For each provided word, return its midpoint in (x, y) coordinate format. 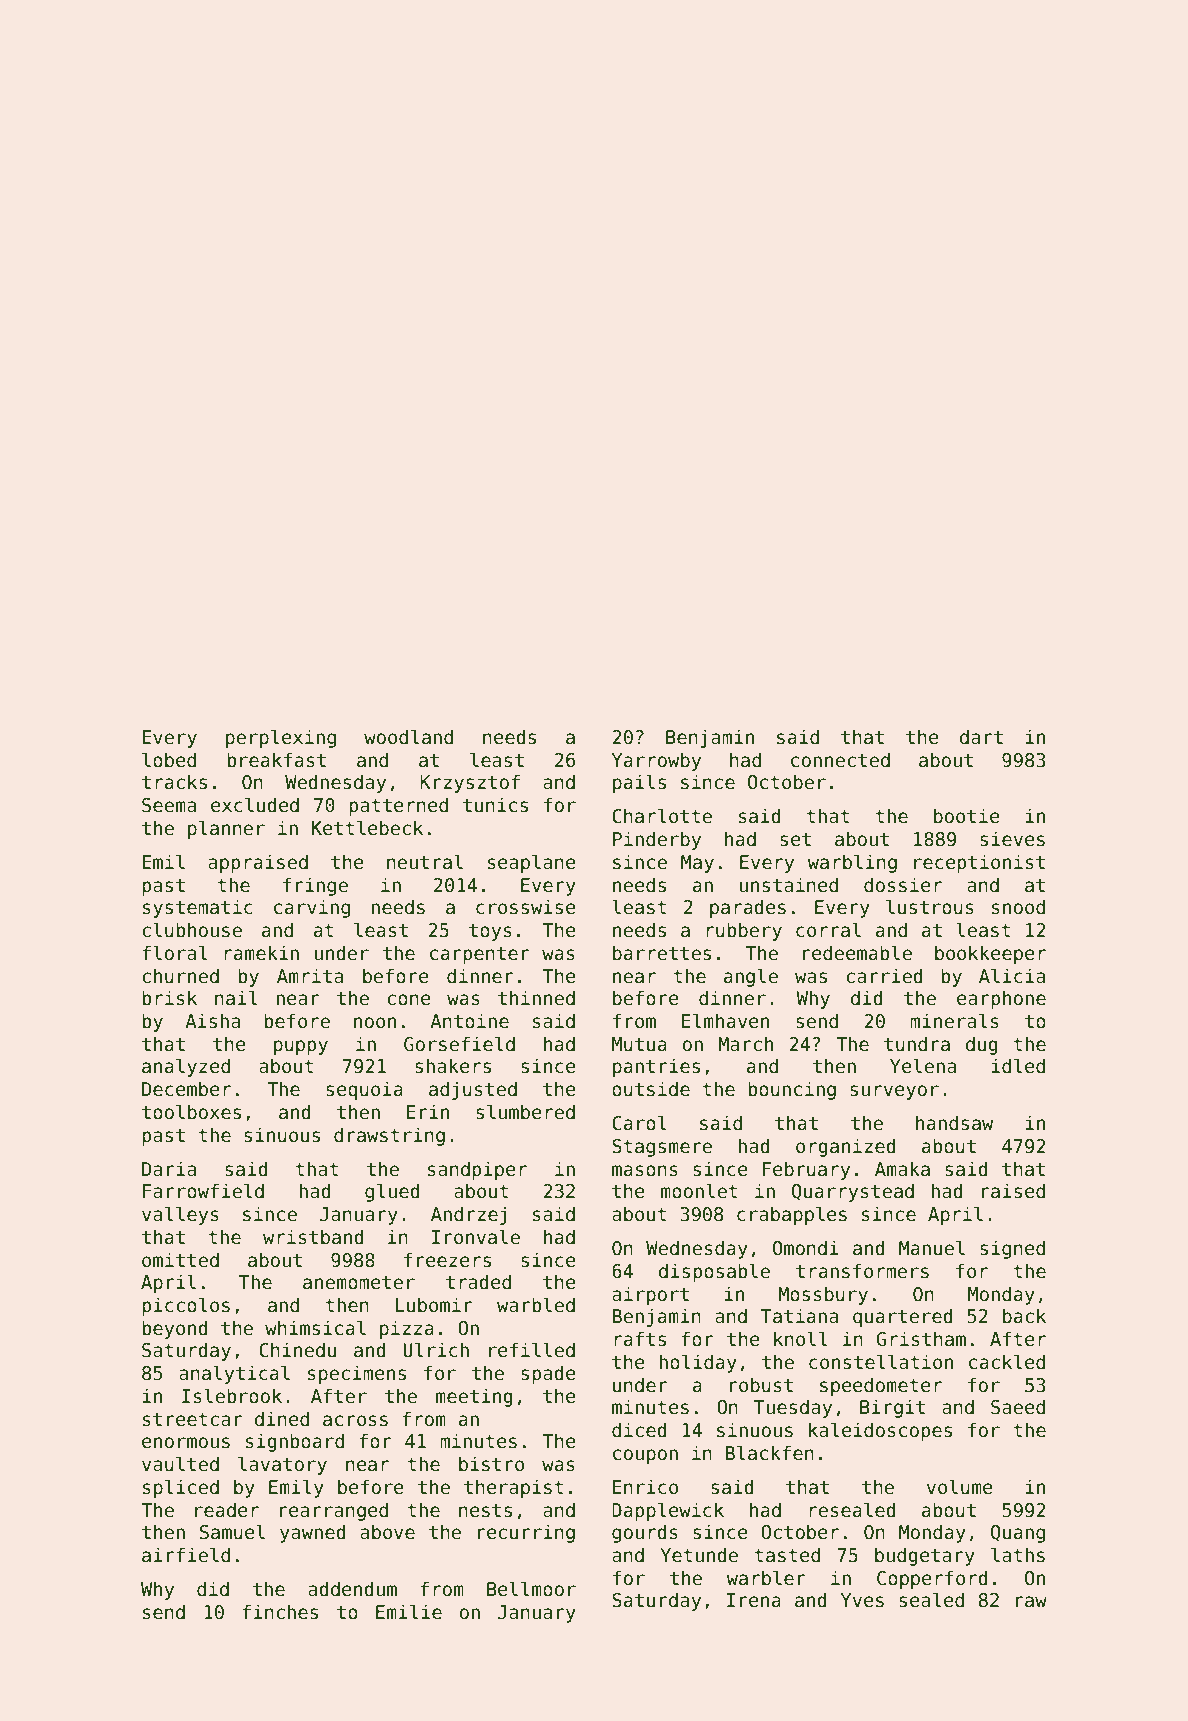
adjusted (473, 1090)
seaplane (532, 863)
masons (645, 1171)
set (795, 840)
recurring (526, 1533)
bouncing (792, 1090)
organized (846, 1147)
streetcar (193, 1420)
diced (639, 1430)
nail (236, 998)
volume (960, 1487)
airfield (186, 1555)
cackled (1007, 1362)
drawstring (389, 1136)
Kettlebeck (367, 828)
